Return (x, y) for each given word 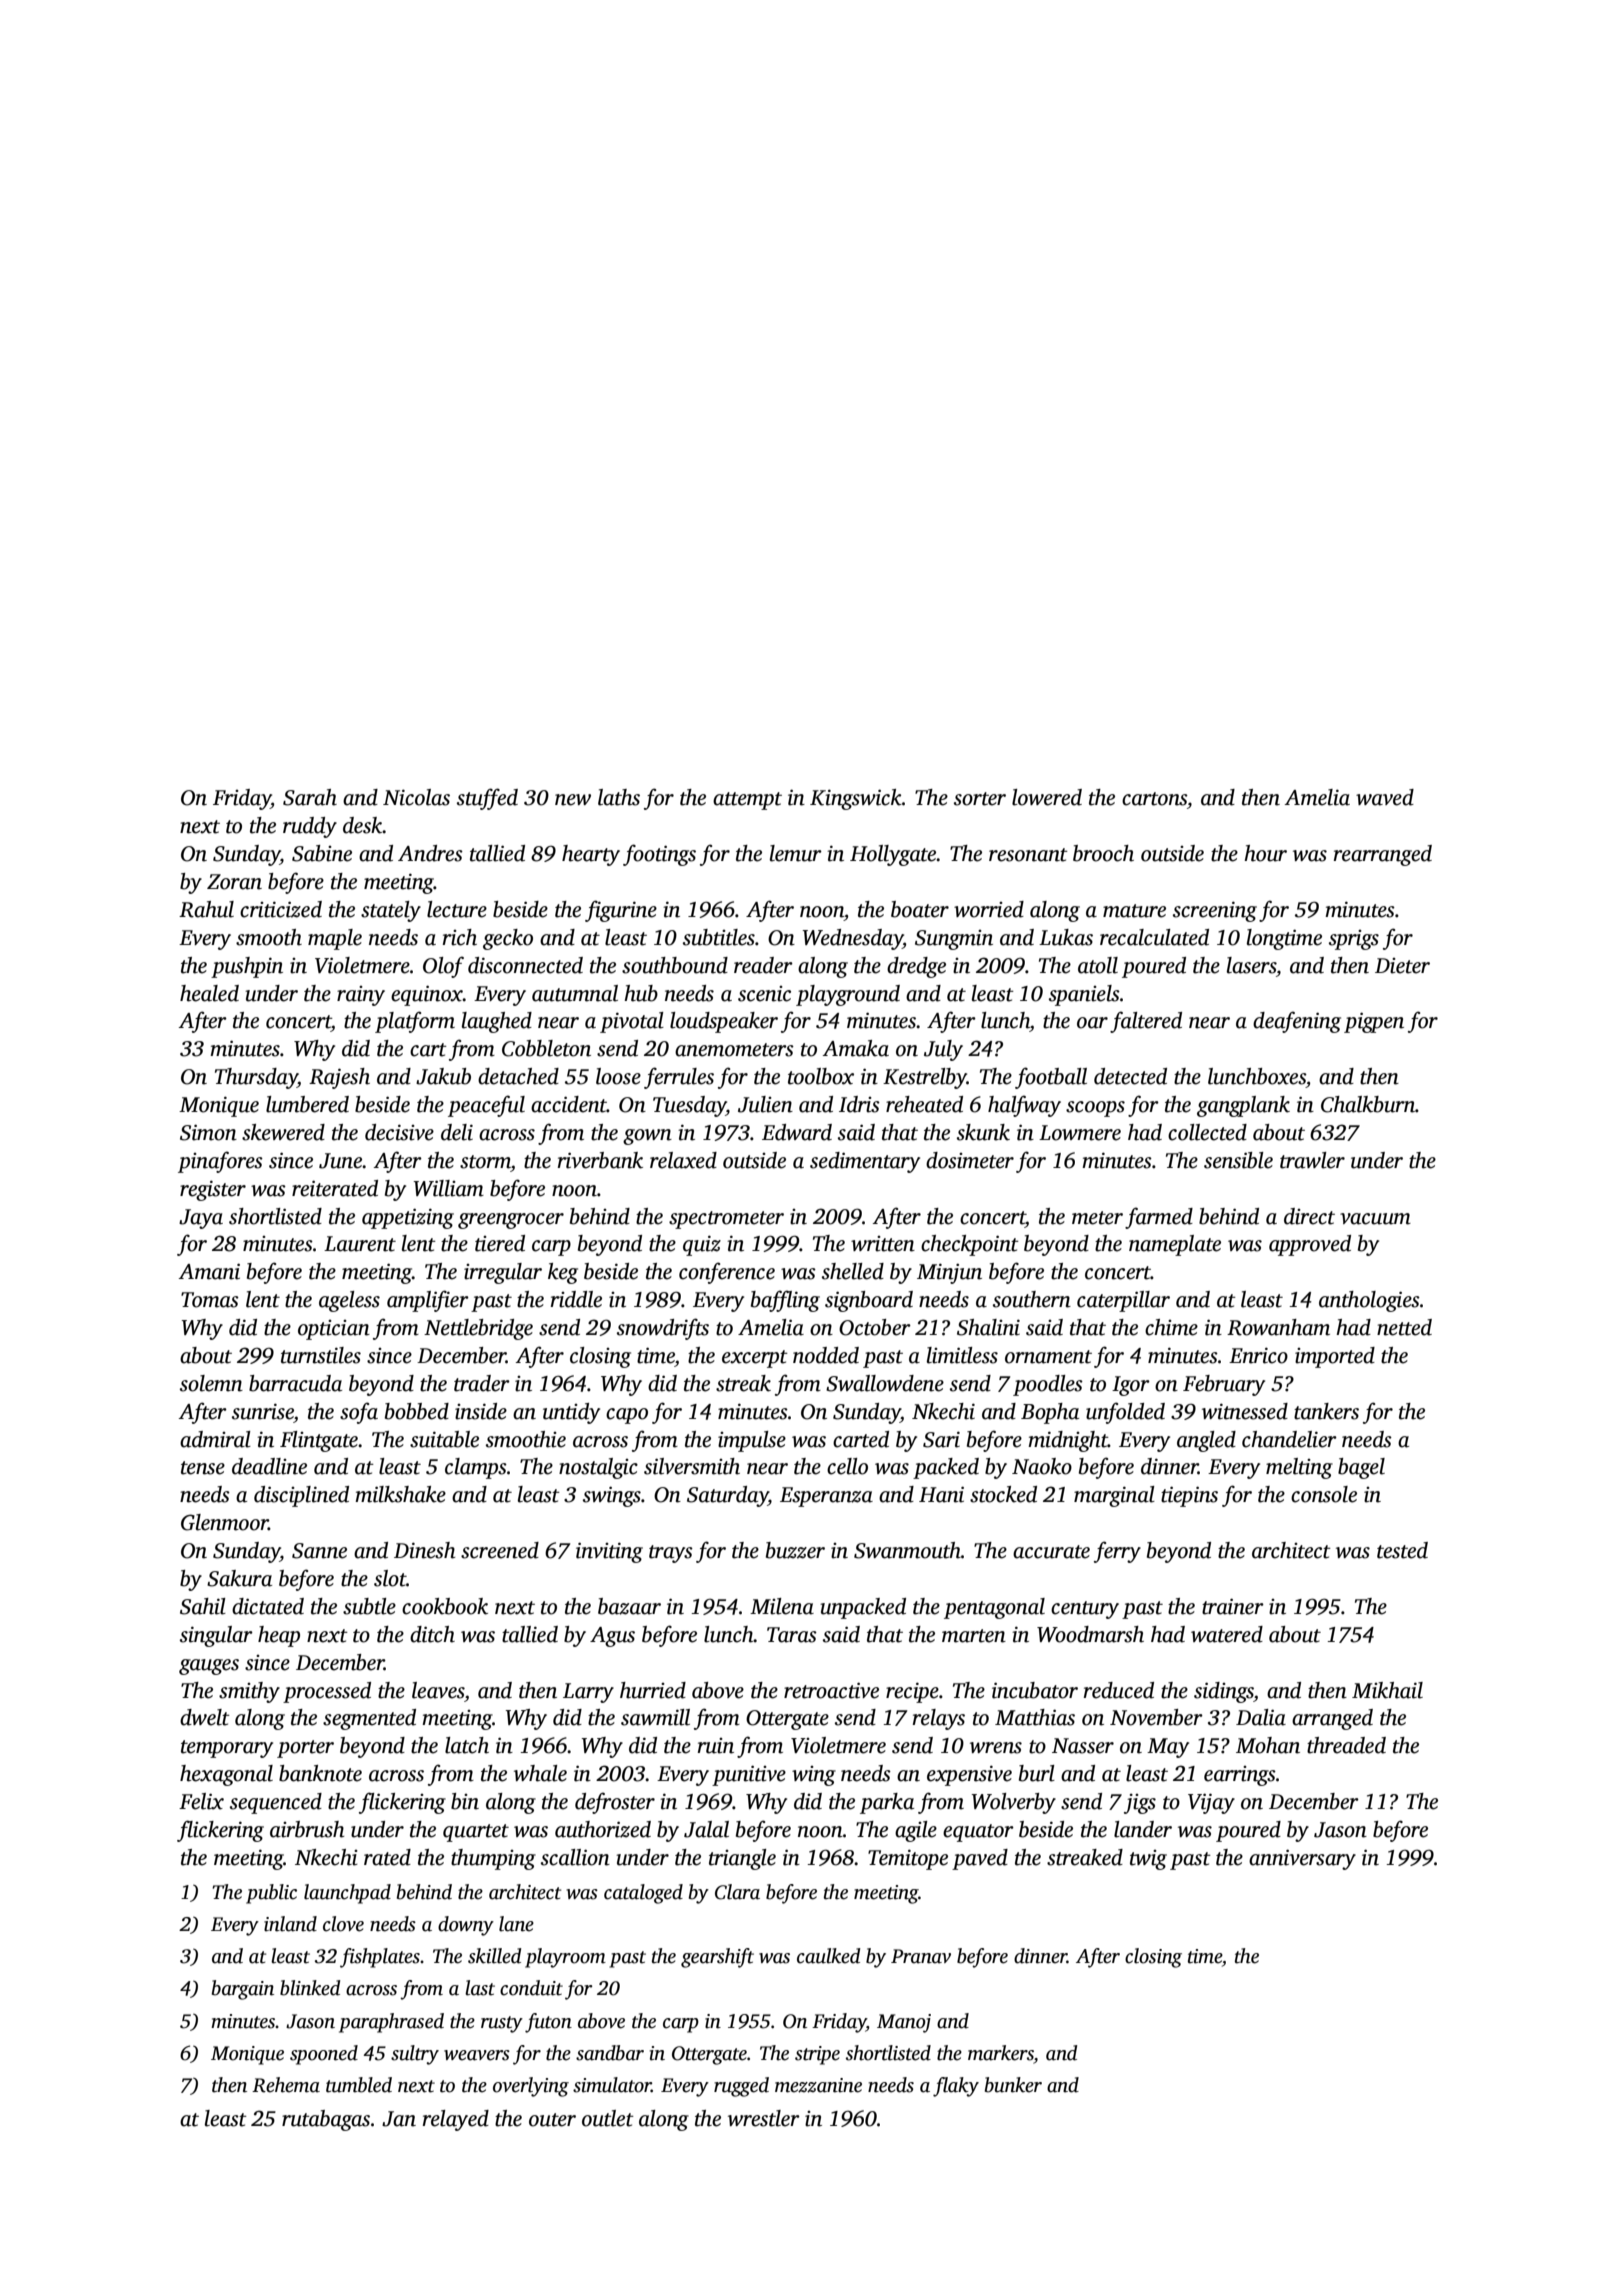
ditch (432, 1634)
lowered (1047, 797)
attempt (747, 801)
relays (939, 1719)
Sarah (310, 797)
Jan (399, 2119)
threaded (1346, 1745)
